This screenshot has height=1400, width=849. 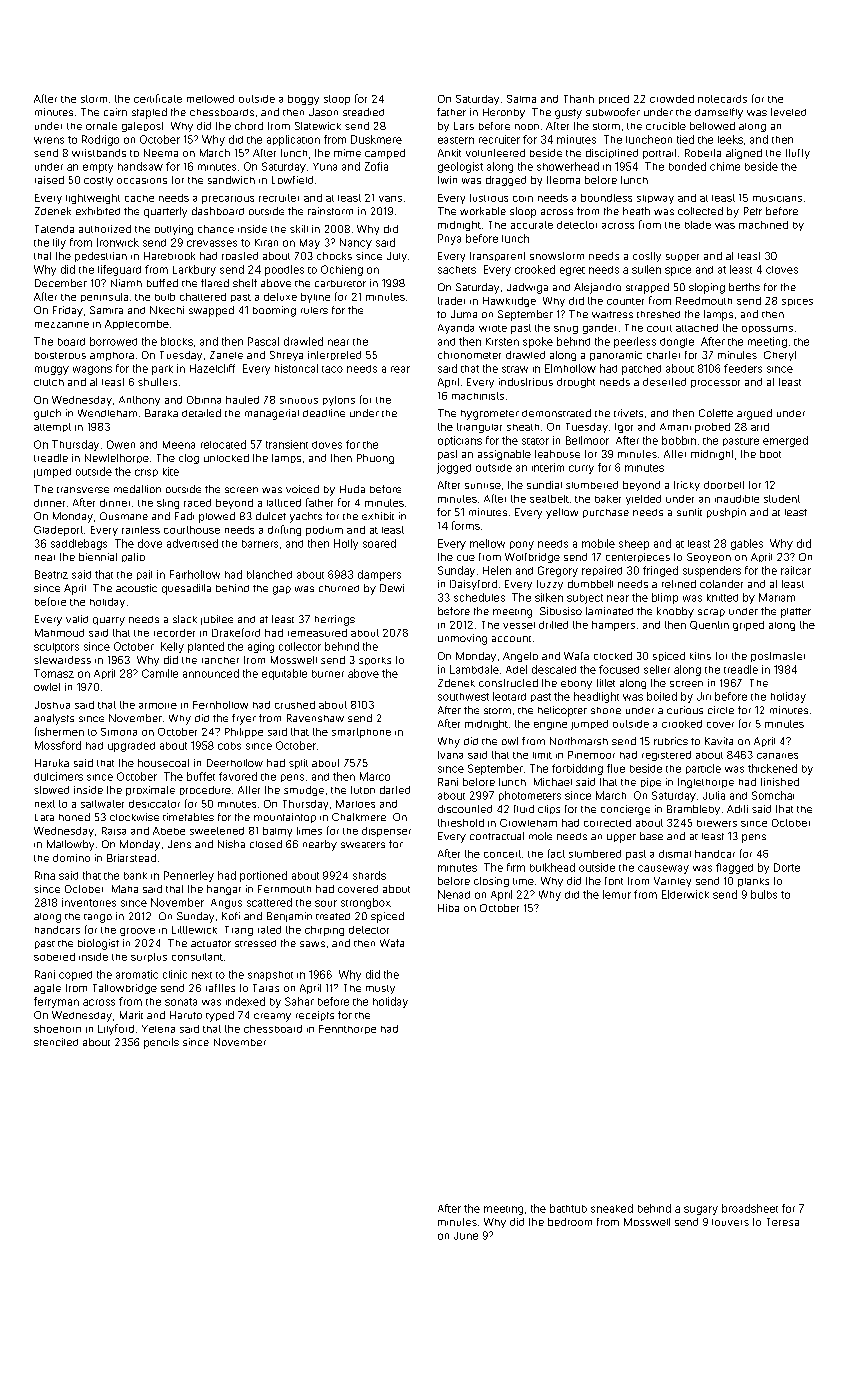 What do you see at coordinates (570, 1222) in the screenshot?
I see `bedroom` at bounding box center [570, 1222].
